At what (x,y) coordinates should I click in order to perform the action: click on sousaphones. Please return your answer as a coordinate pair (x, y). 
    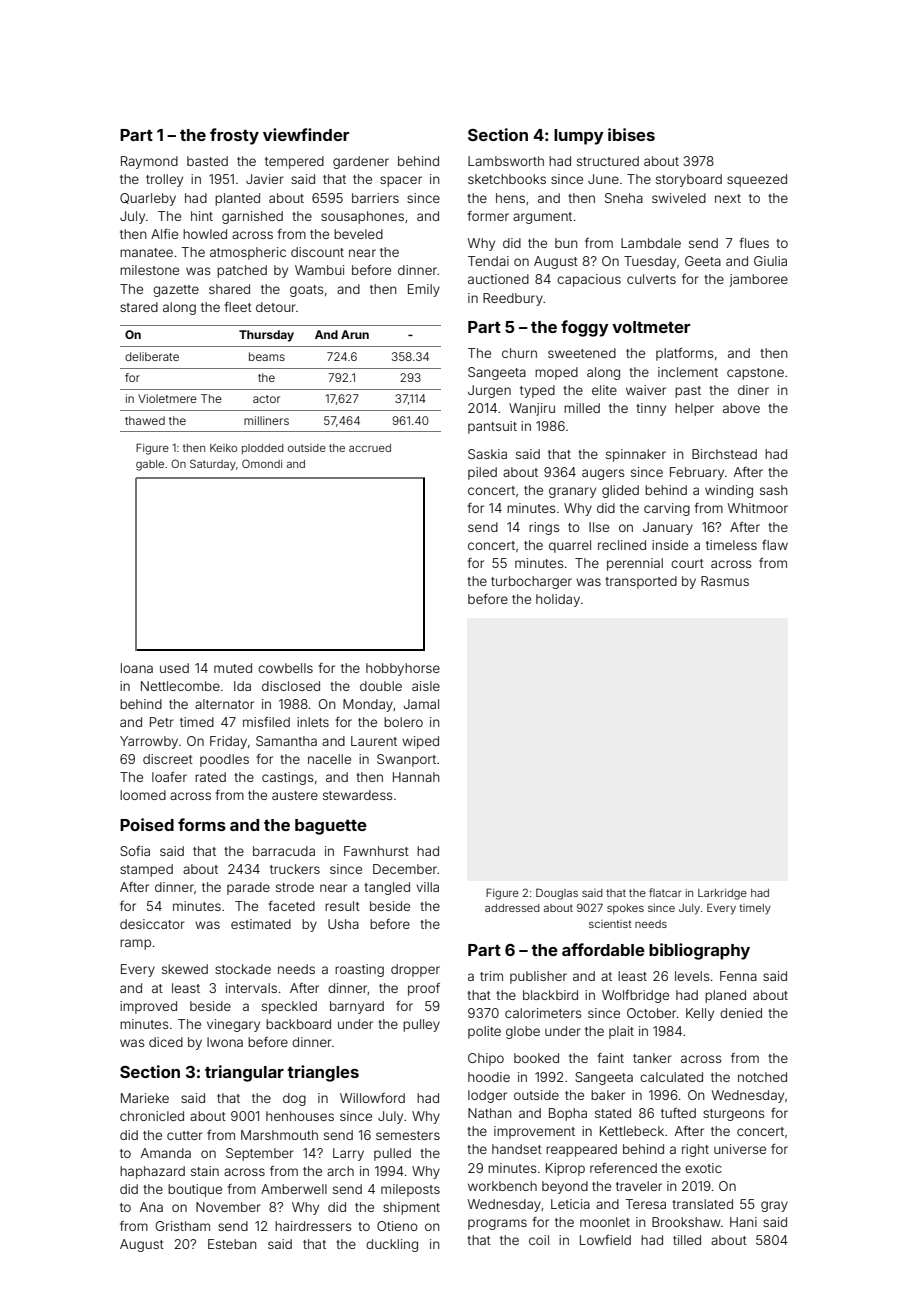
    Looking at the image, I should click on (362, 217).
